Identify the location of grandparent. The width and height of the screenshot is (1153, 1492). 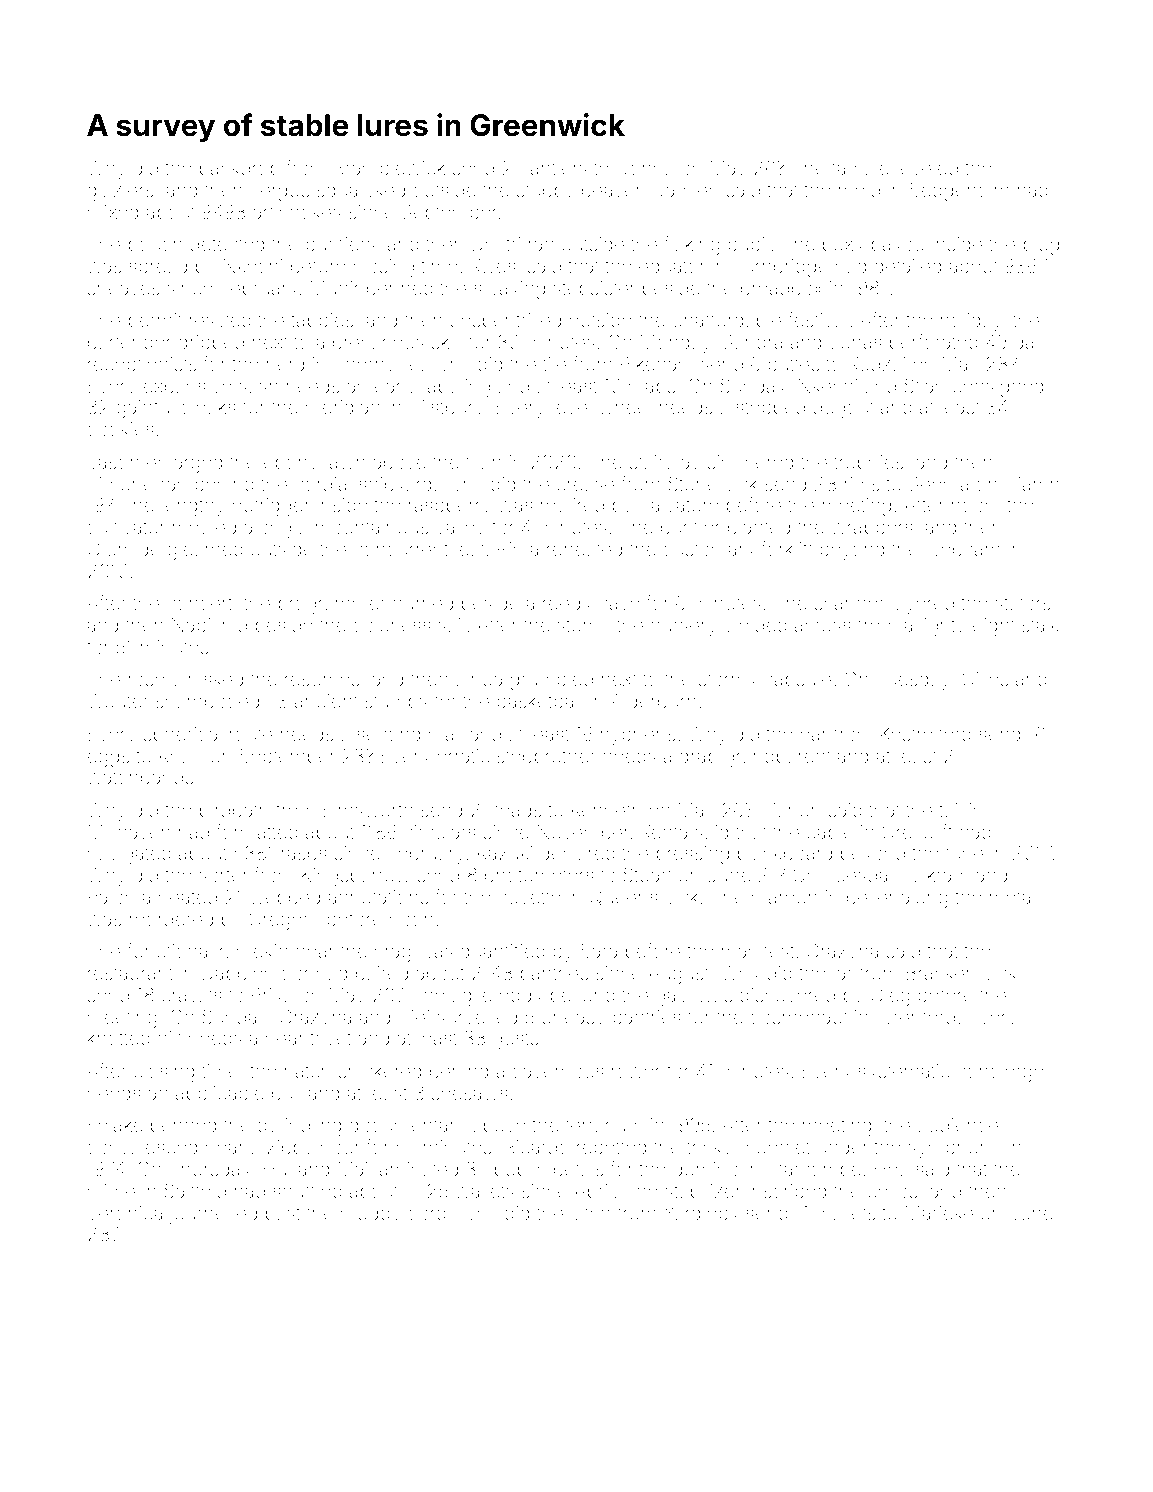
(778, 758).
